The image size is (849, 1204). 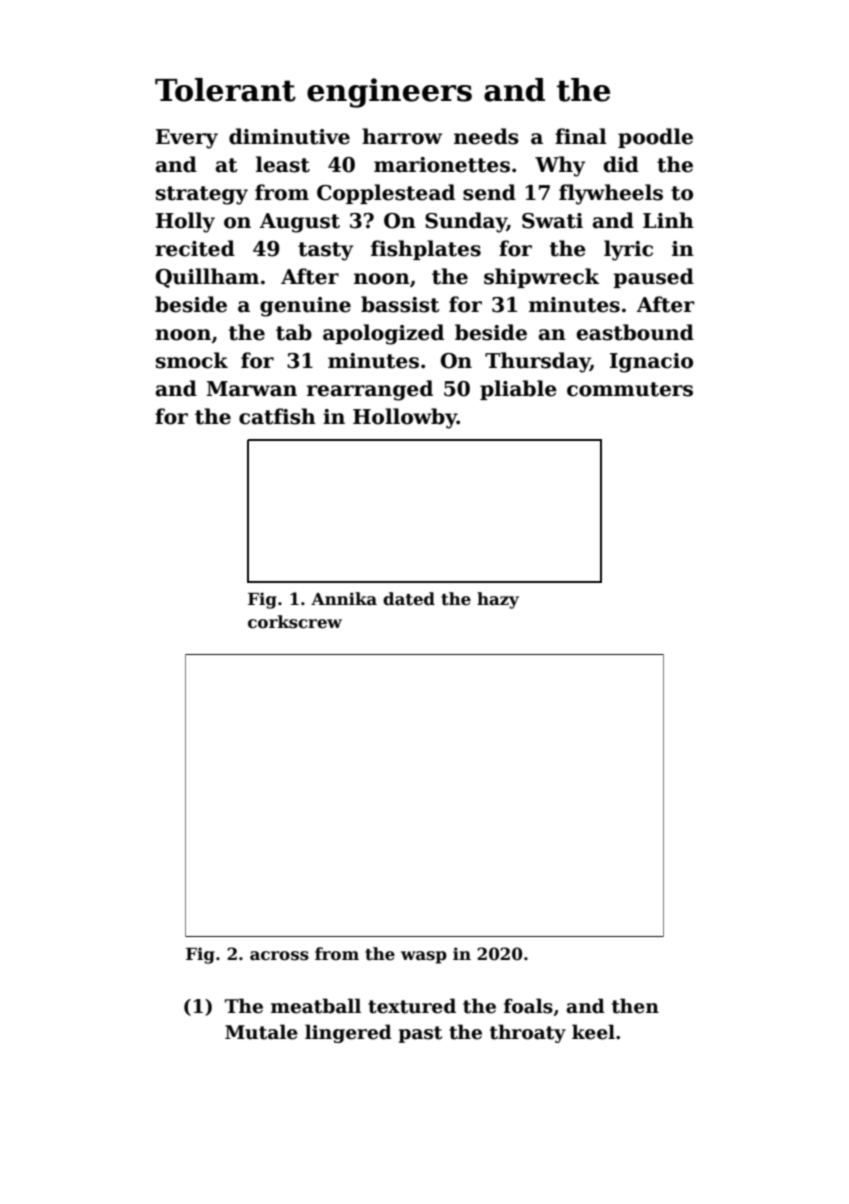 What do you see at coordinates (498, 600) in the screenshot?
I see `hazy` at bounding box center [498, 600].
